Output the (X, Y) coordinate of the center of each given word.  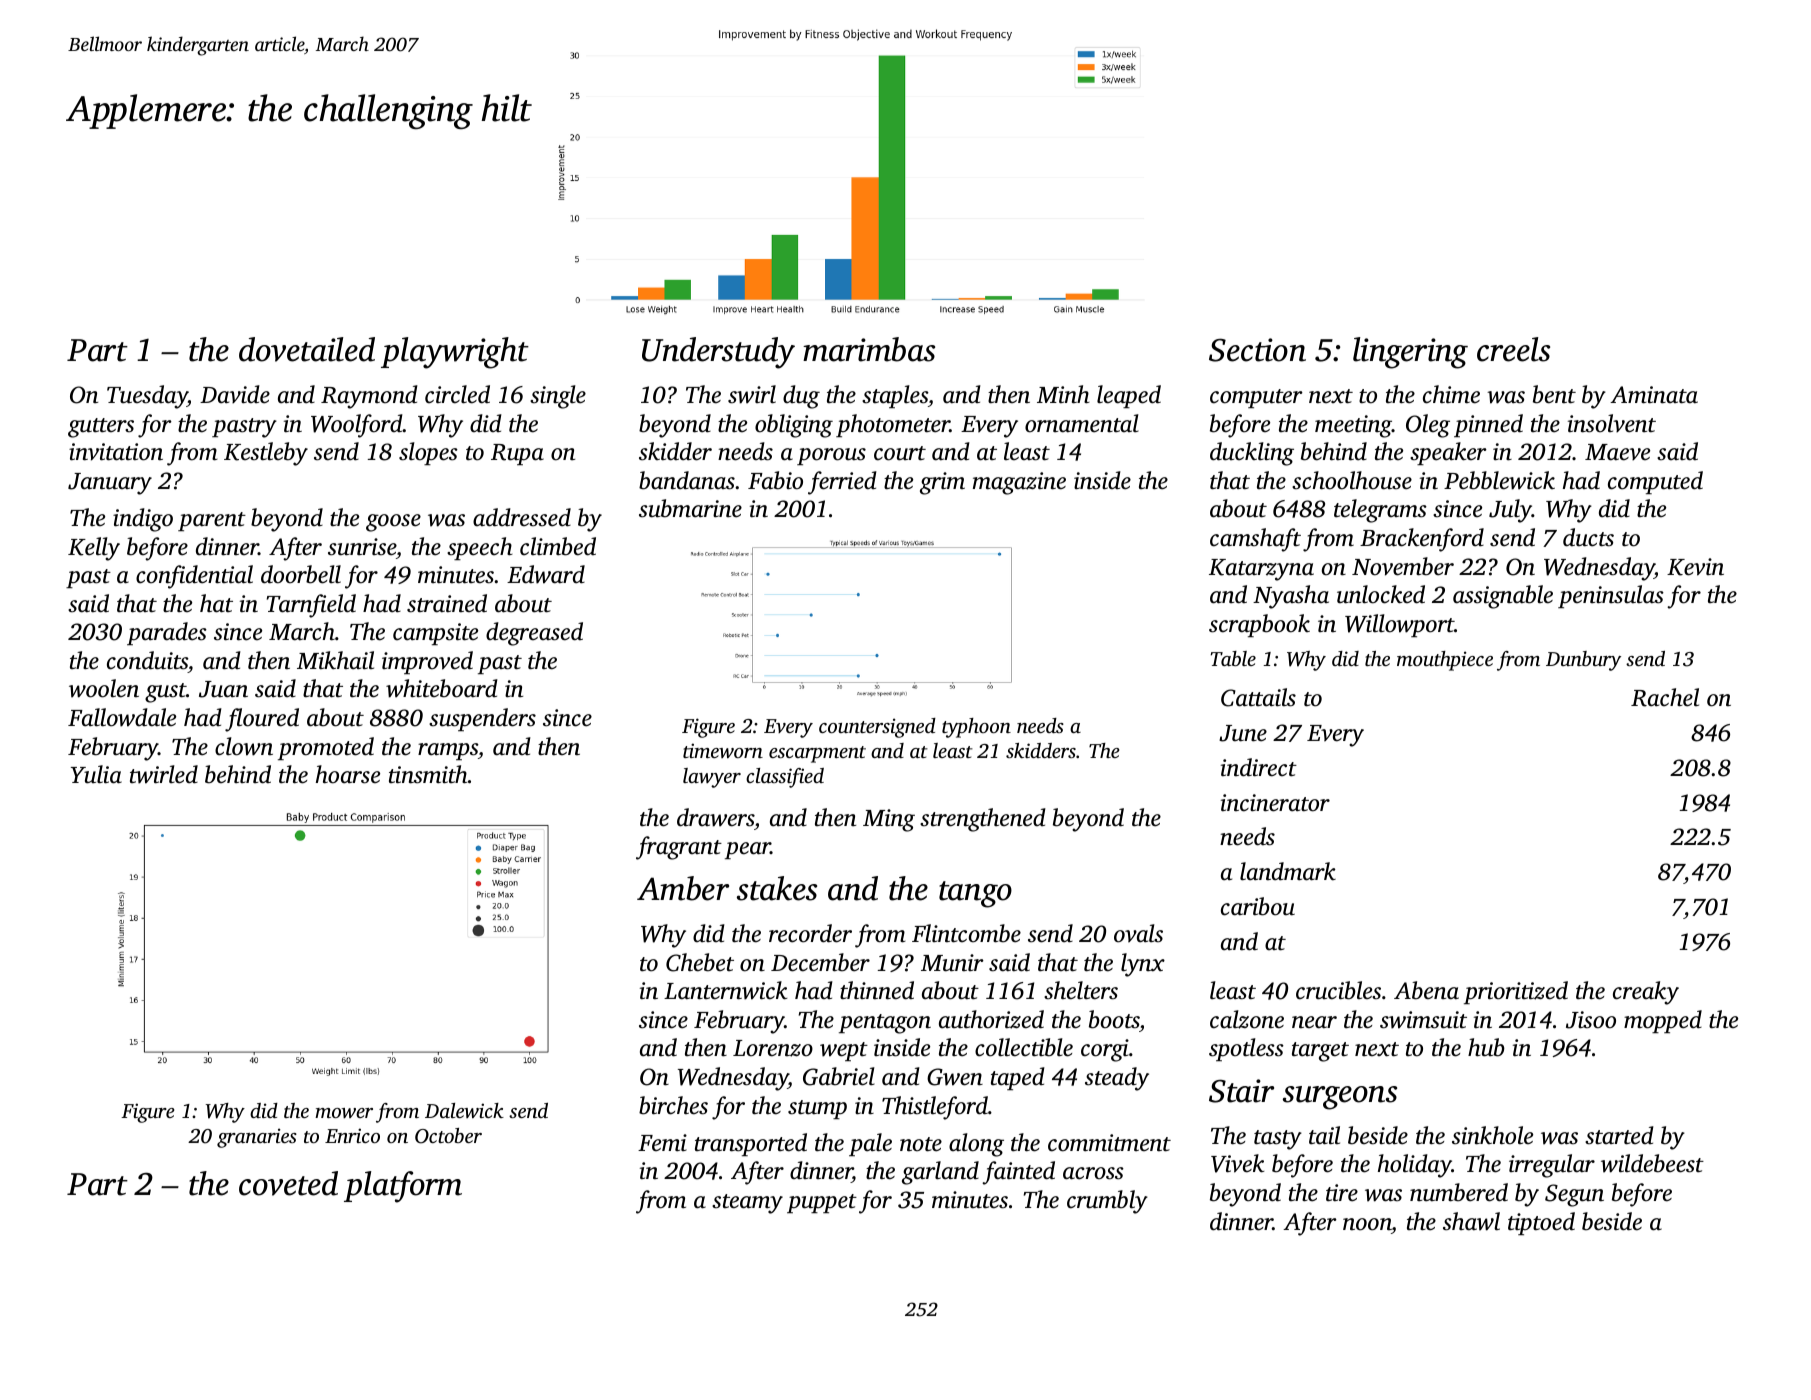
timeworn (723, 750)
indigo (143, 520)
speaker (1448, 453)
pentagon (885, 1024)
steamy (747, 1204)
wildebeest (1652, 1163)
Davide (235, 394)
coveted (288, 1183)
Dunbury (1583, 661)
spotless (1246, 1049)
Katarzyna (1261, 570)
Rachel (1665, 697)
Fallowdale (122, 717)
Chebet (700, 962)
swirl (752, 394)
